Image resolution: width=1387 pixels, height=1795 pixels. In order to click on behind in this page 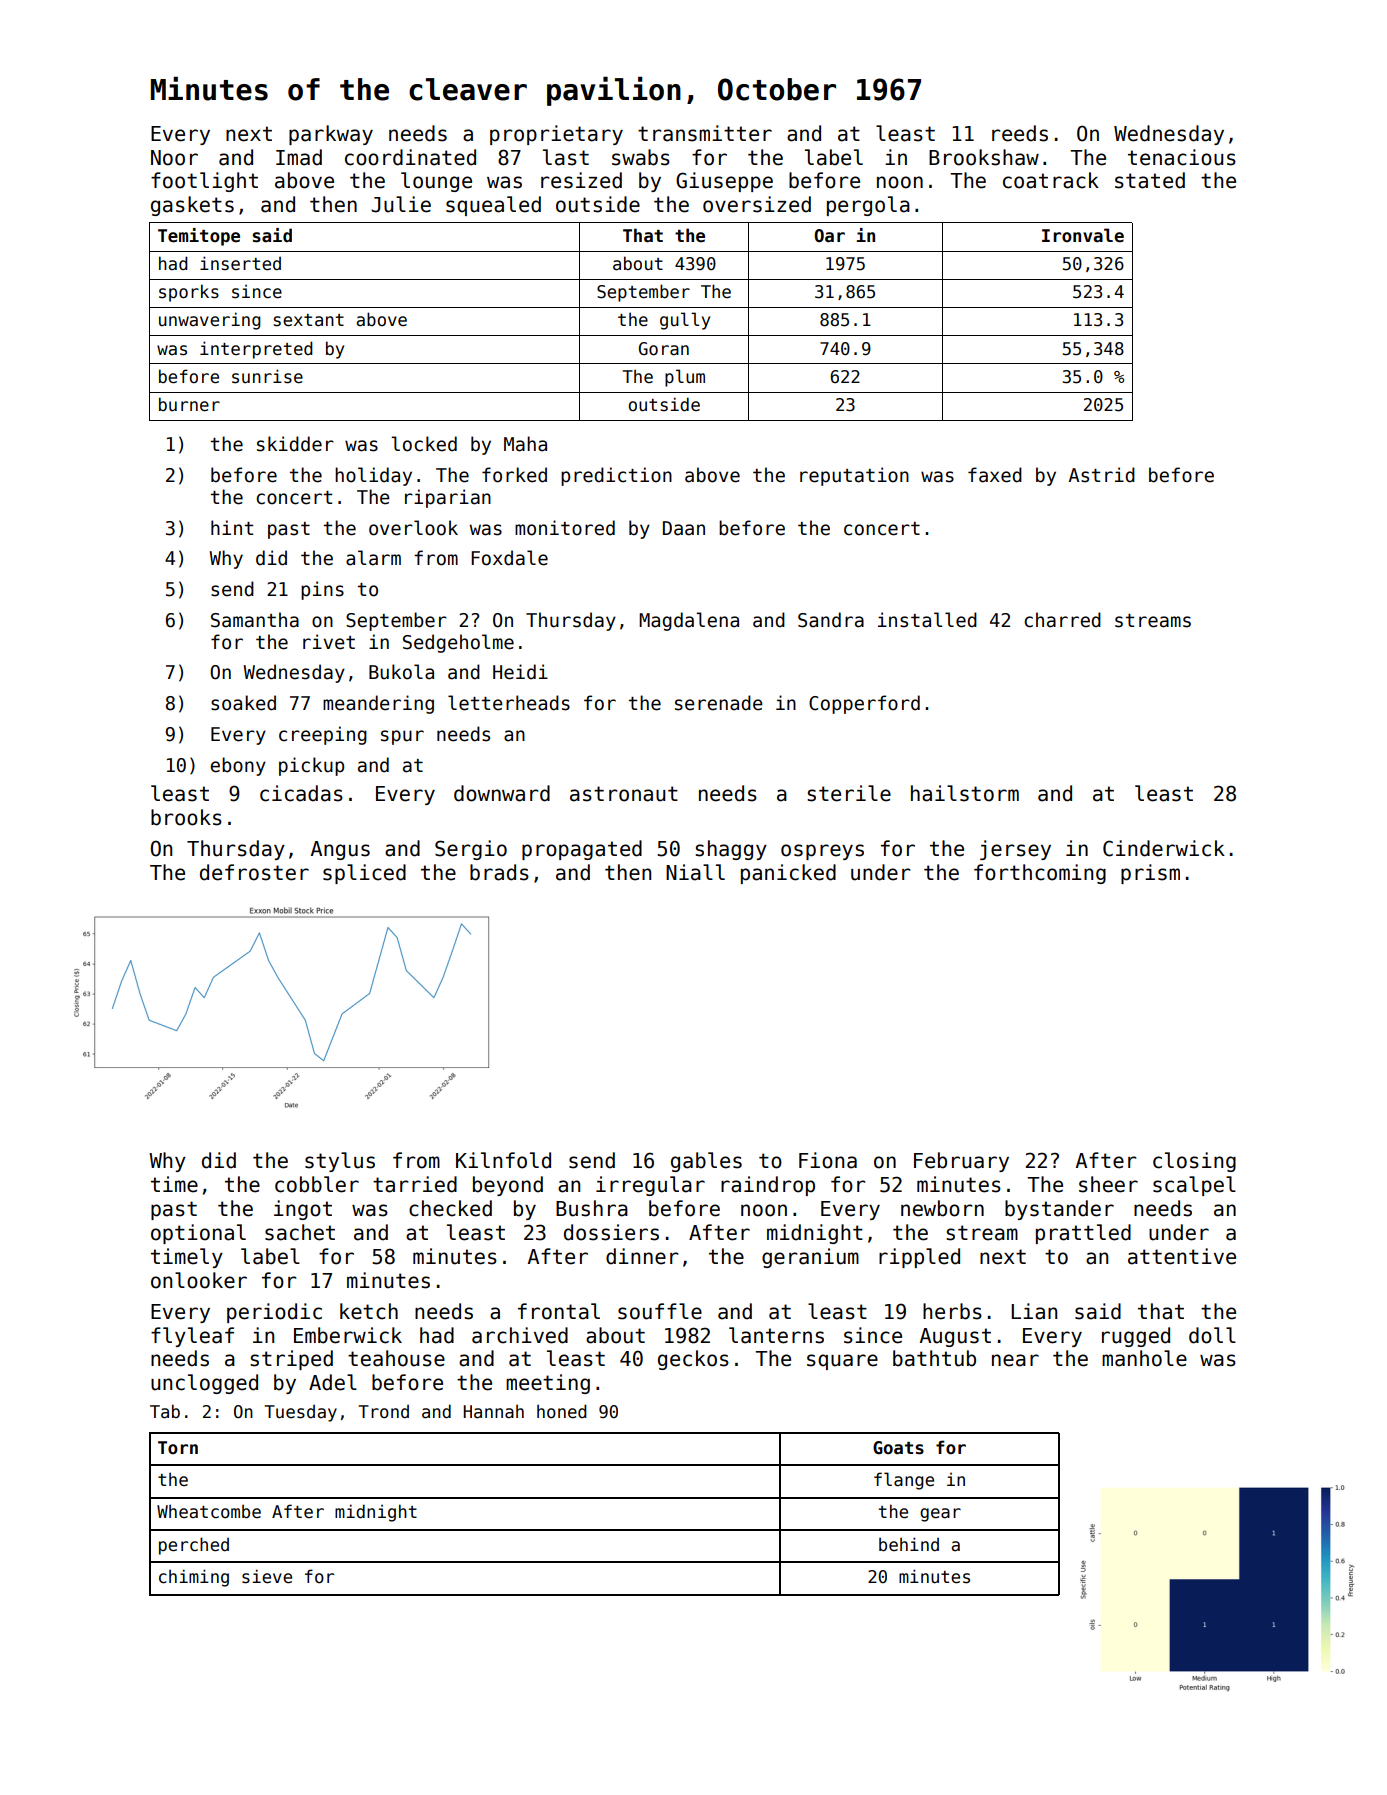, I will do `click(909, 1544)`.
